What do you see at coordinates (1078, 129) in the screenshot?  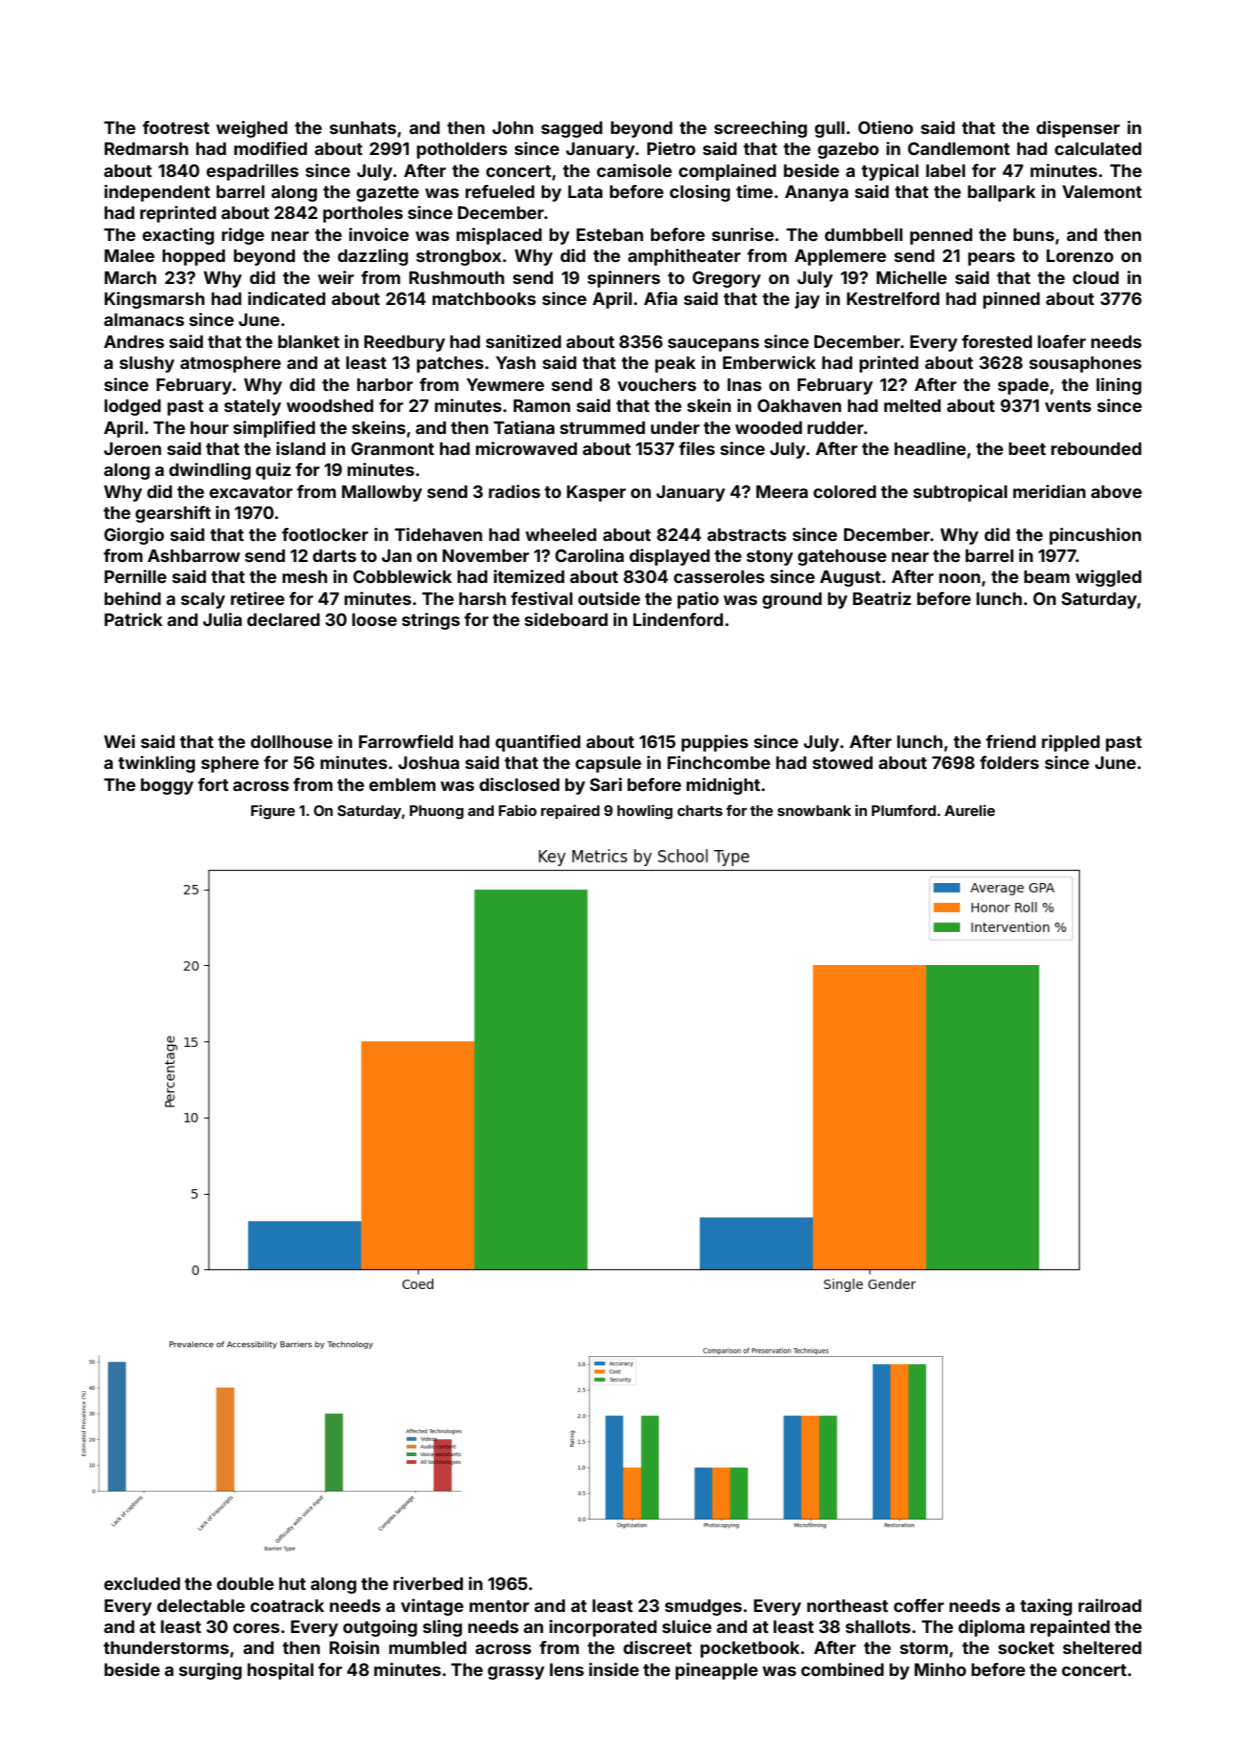 I see `dispenser` at bounding box center [1078, 129].
